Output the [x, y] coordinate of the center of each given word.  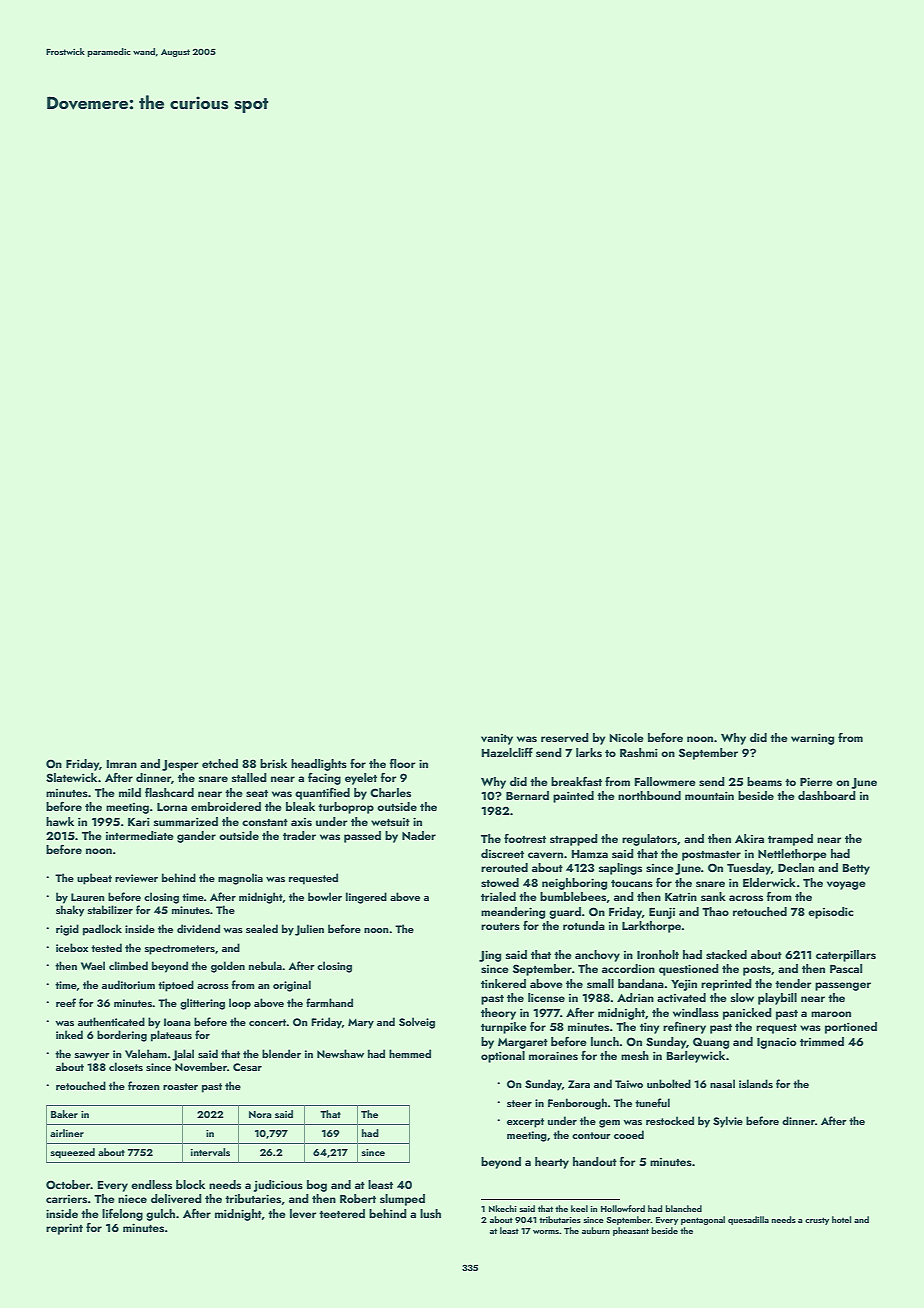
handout [595, 1161]
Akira [749, 838]
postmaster [711, 856]
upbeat [94, 879]
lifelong [122, 1214]
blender [281, 1053]
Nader [419, 835]
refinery [684, 1028]
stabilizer [110, 909]
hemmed [410, 1053]
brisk [273, 763]
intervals [210, 1152]
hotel [841, 1219]
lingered [366, 898]
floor [402, 763]
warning [812, 739]
